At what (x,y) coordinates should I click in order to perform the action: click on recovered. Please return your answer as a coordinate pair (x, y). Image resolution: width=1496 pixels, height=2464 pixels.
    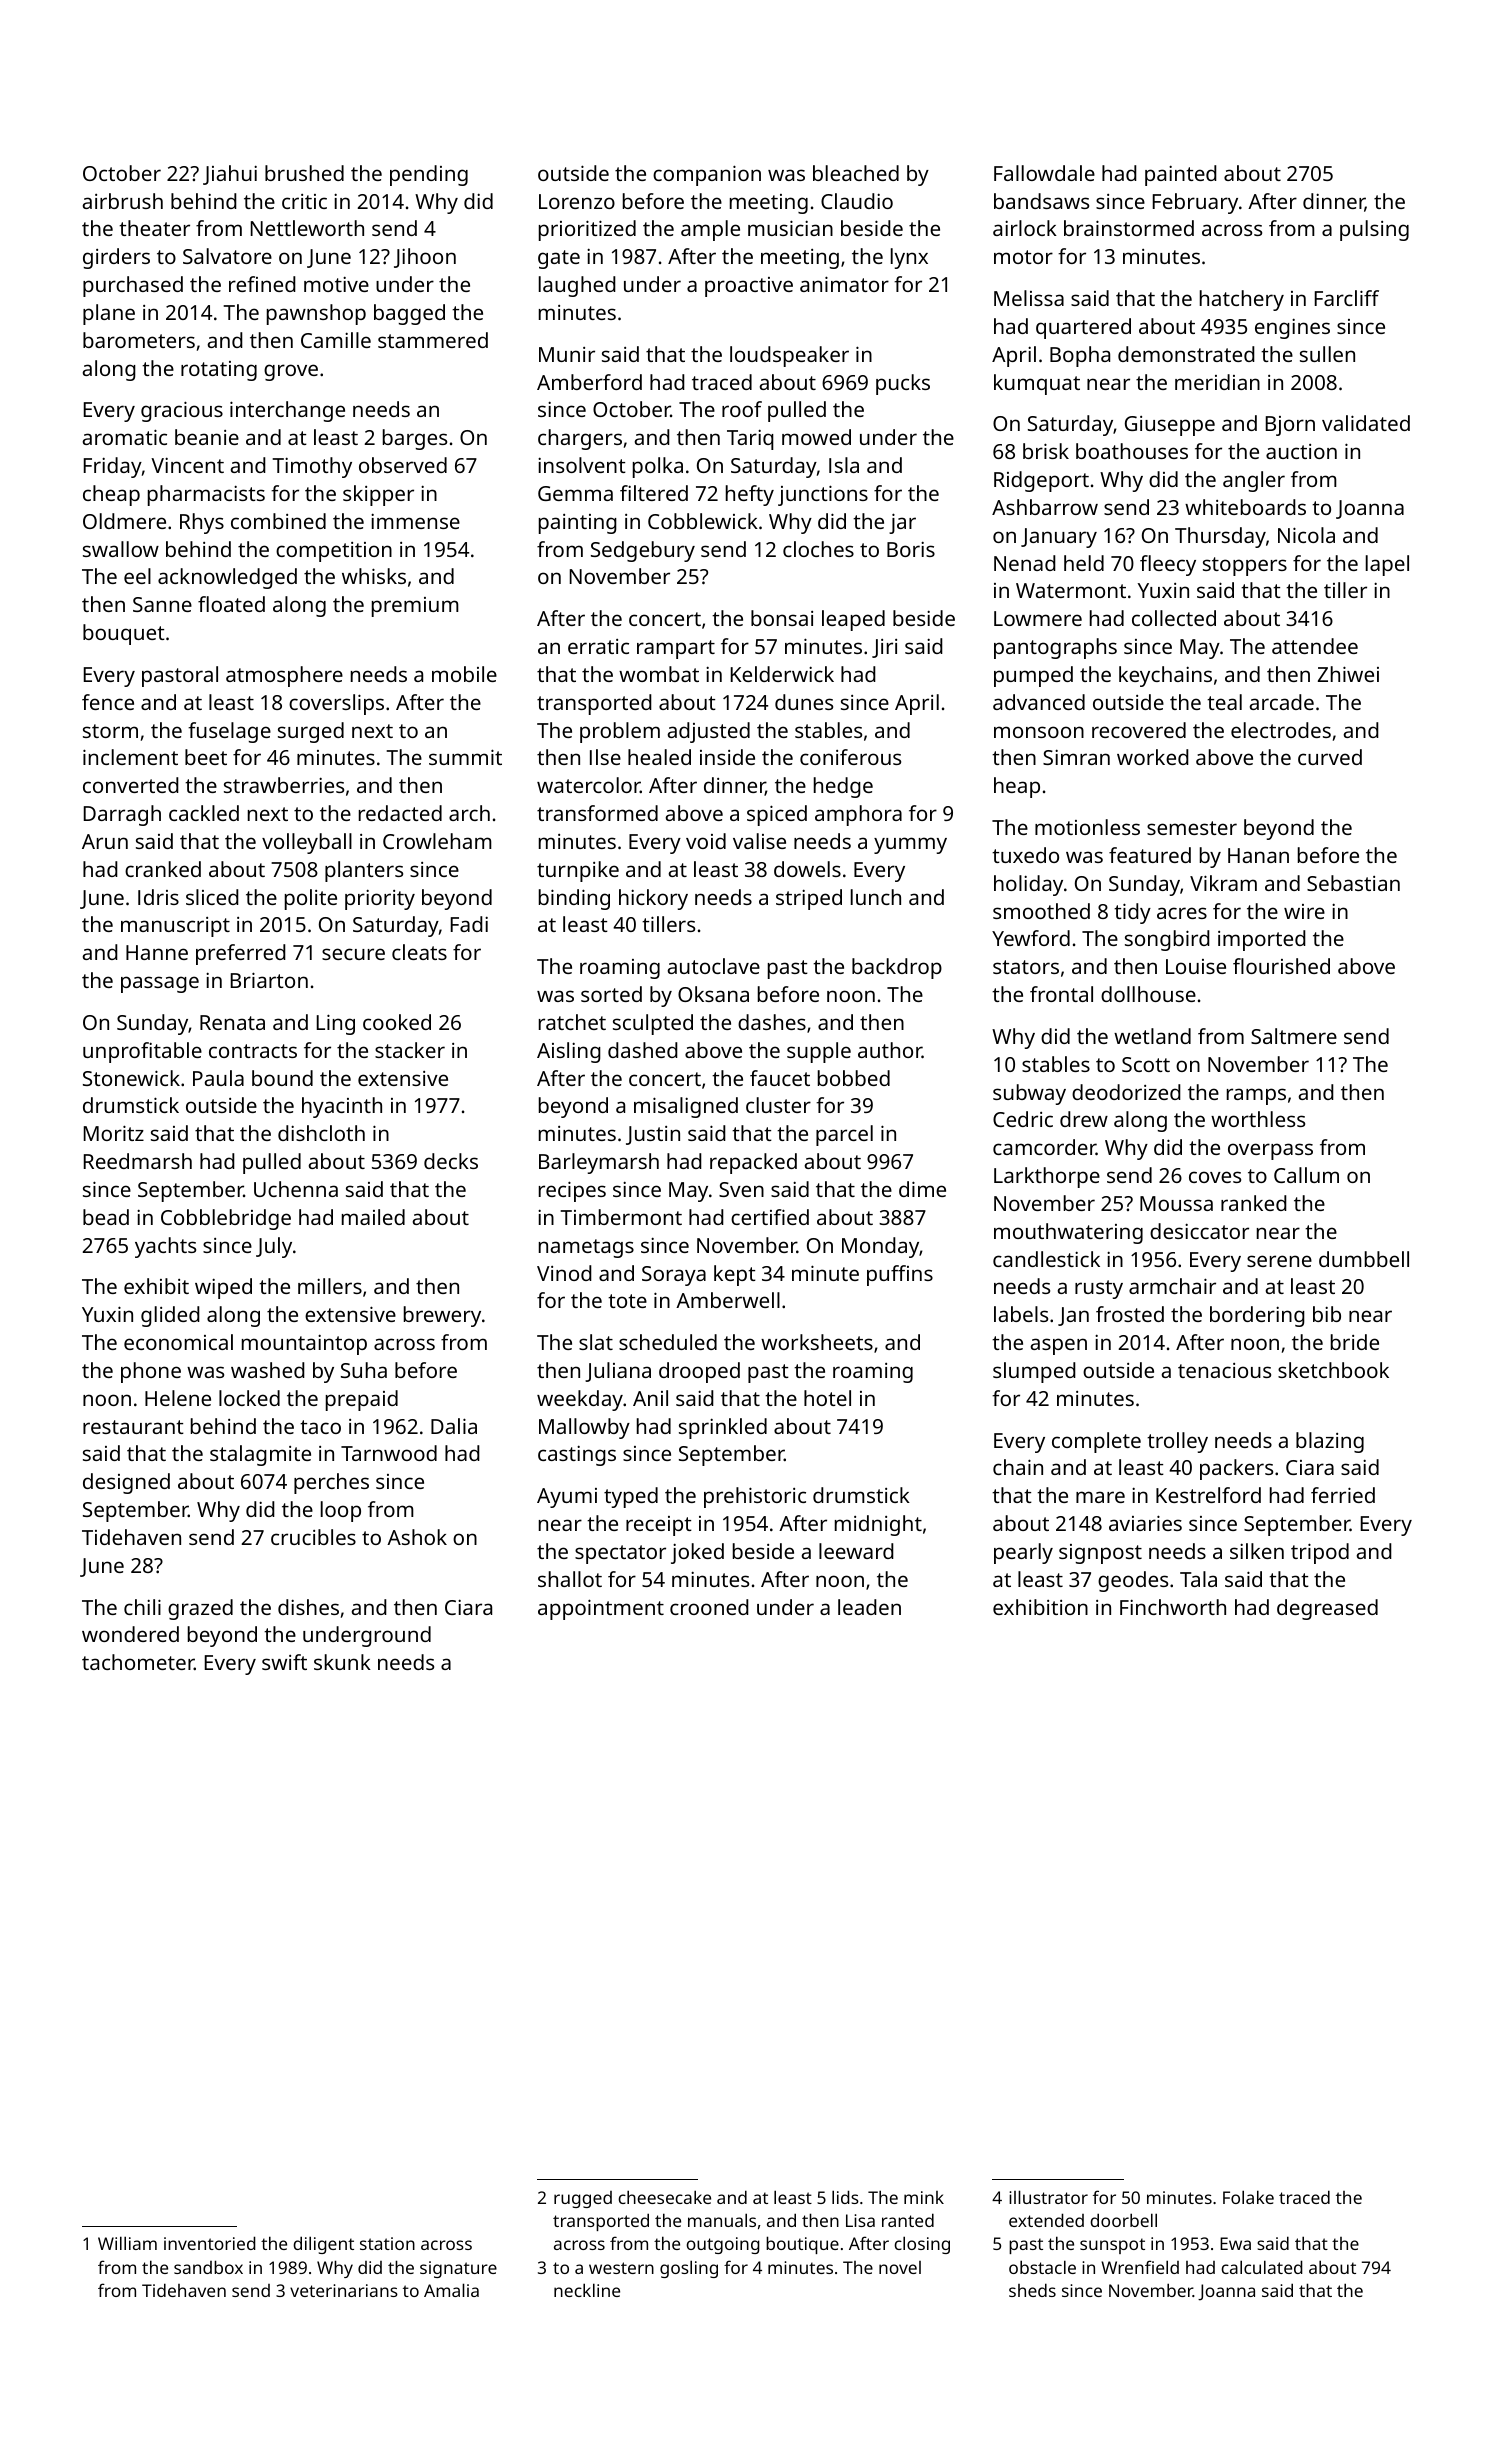
    Looking at the image, I should click on (1139, 730).
